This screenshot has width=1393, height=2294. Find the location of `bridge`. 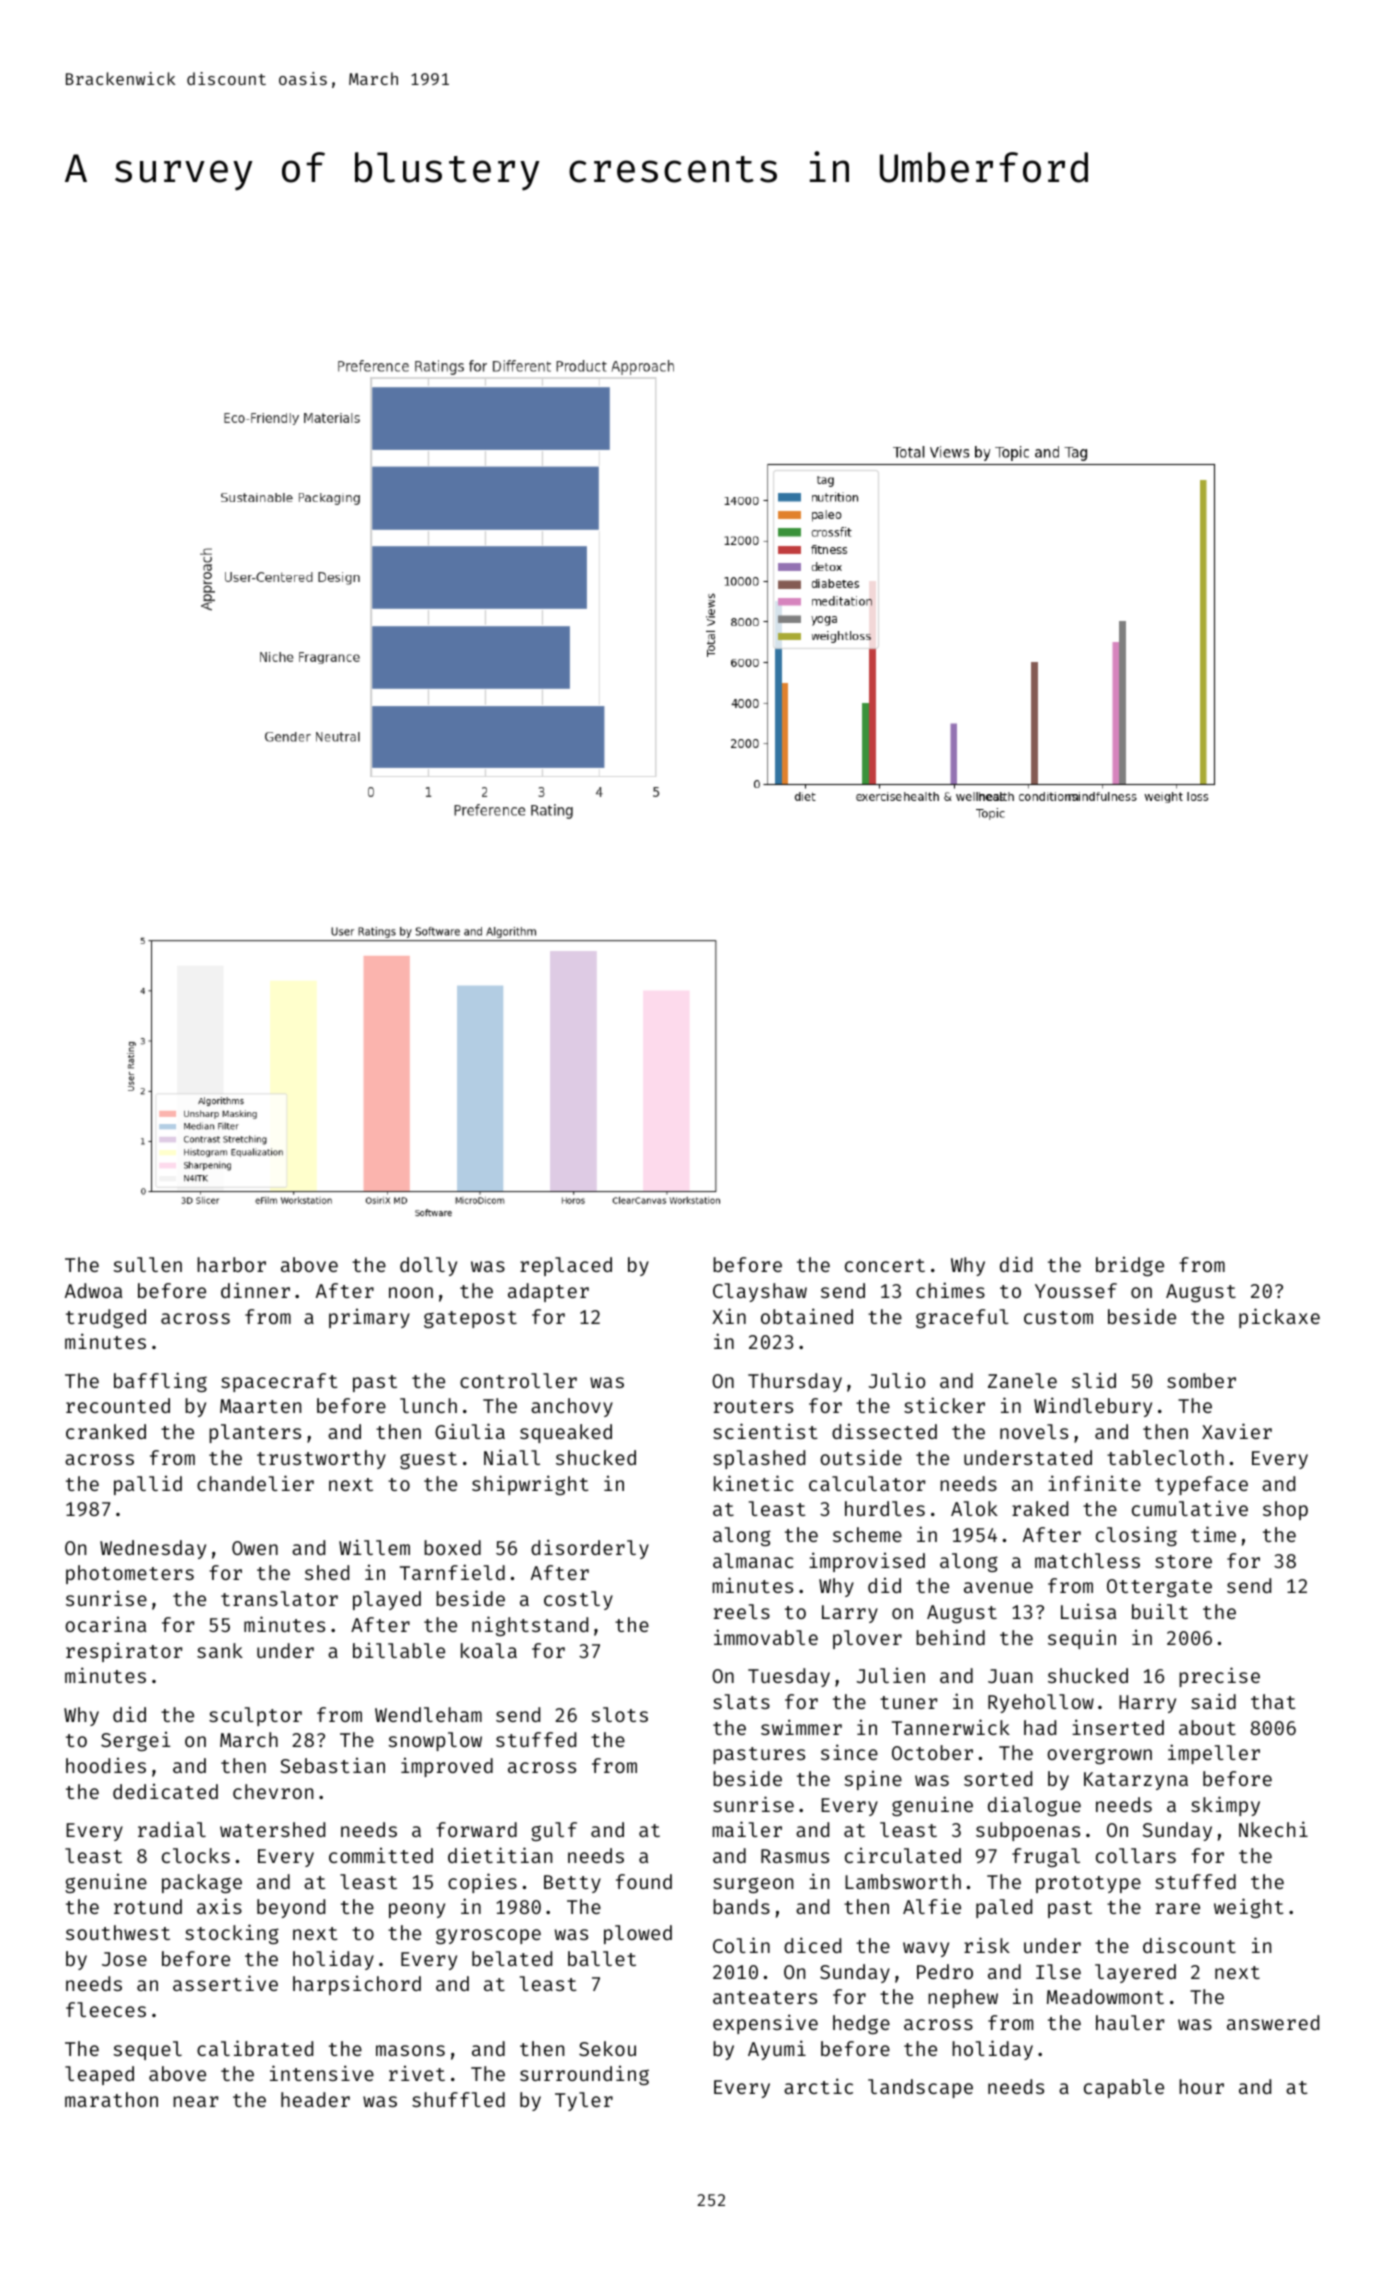

bridge is located at coordinates (1130, 1266).
